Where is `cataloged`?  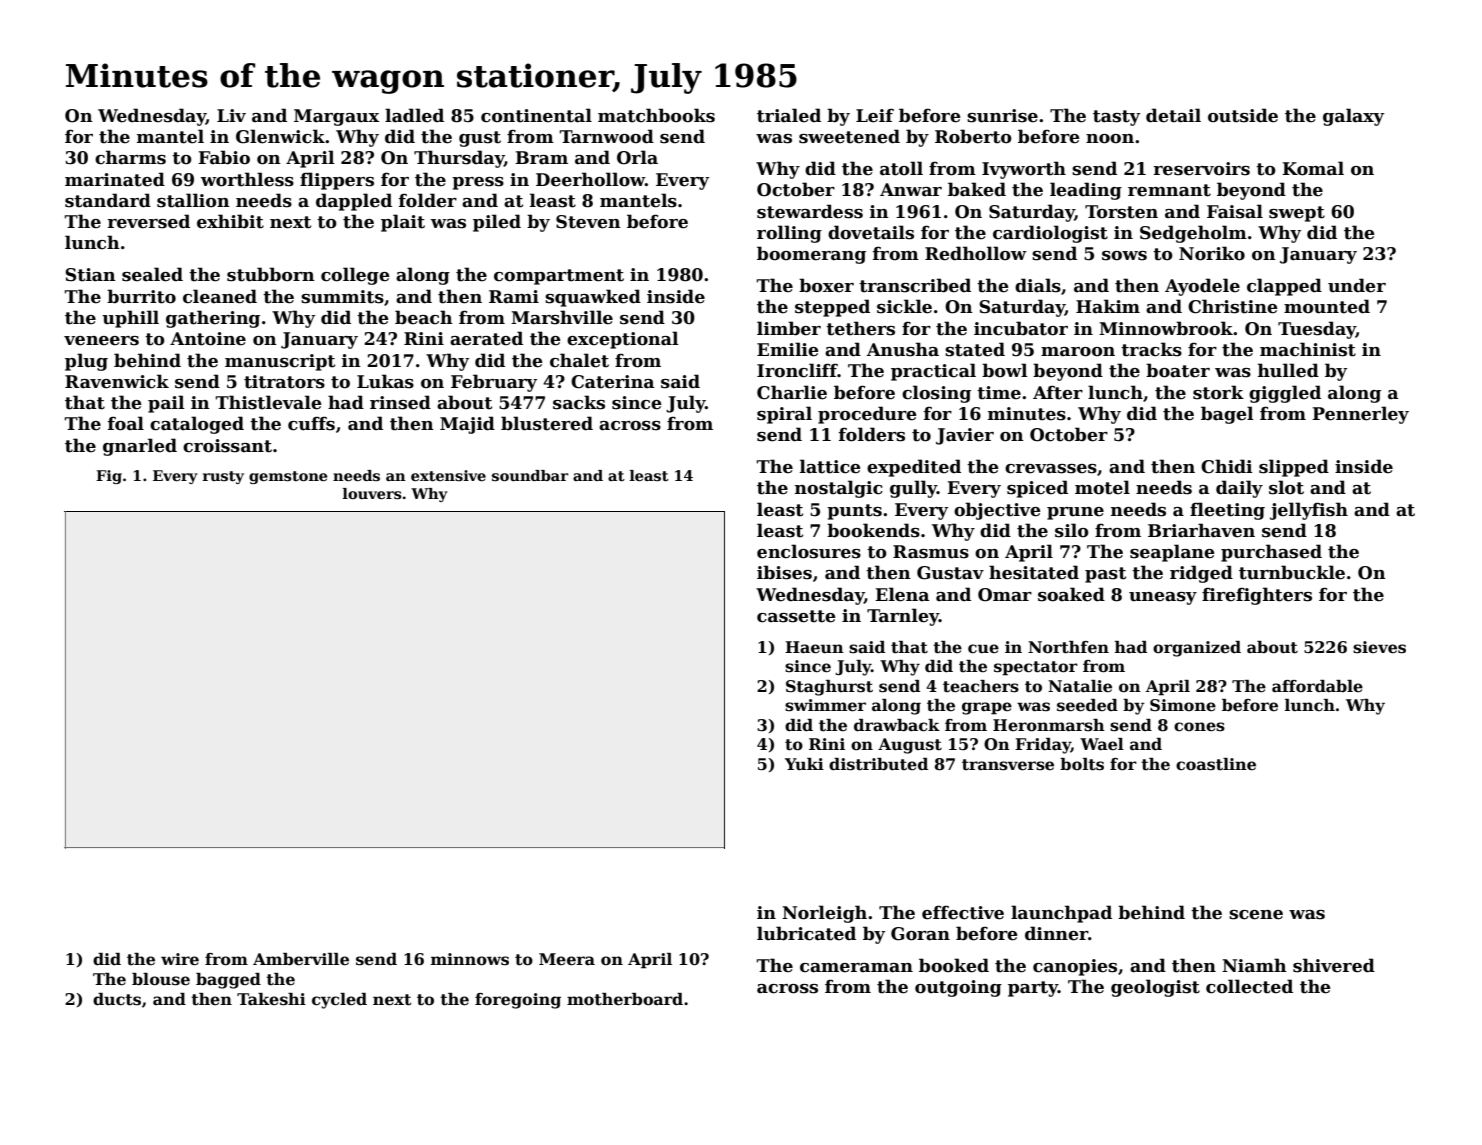
cataloged is located at coordinates (197, 425).
